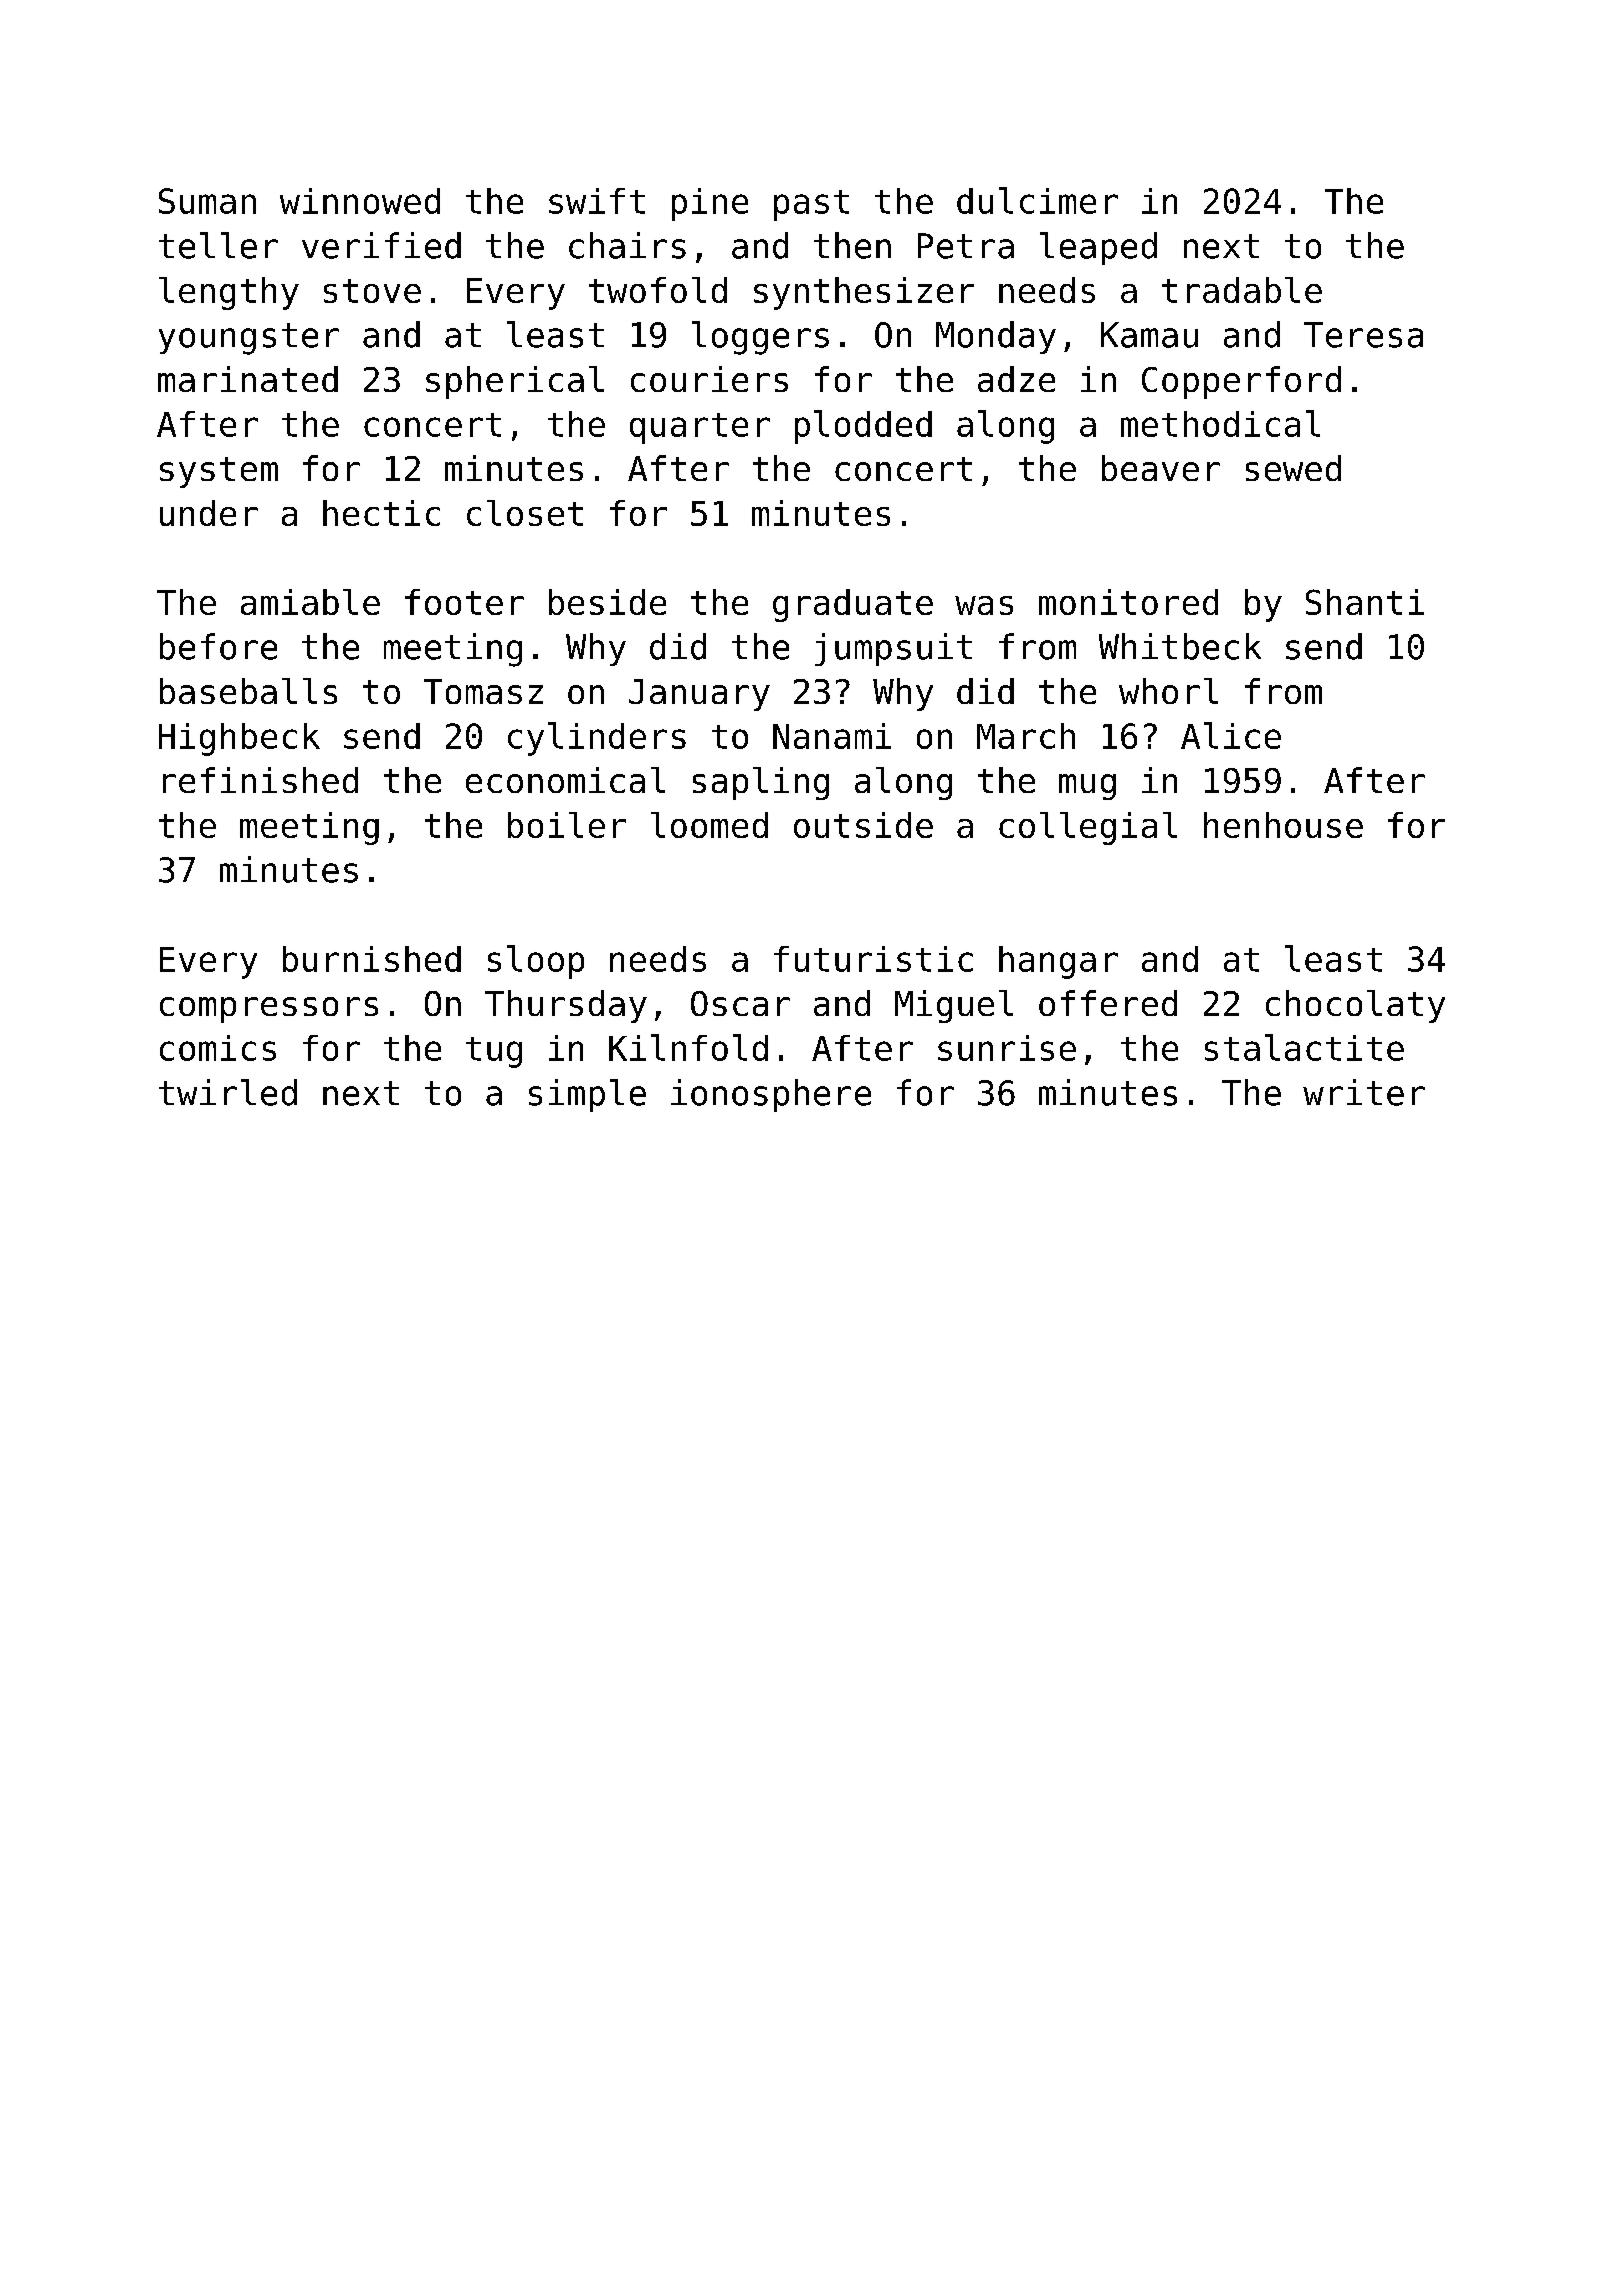 This screenshot has height=2292, width=1620. I want to click on Shanti, so click(1365, 602).
